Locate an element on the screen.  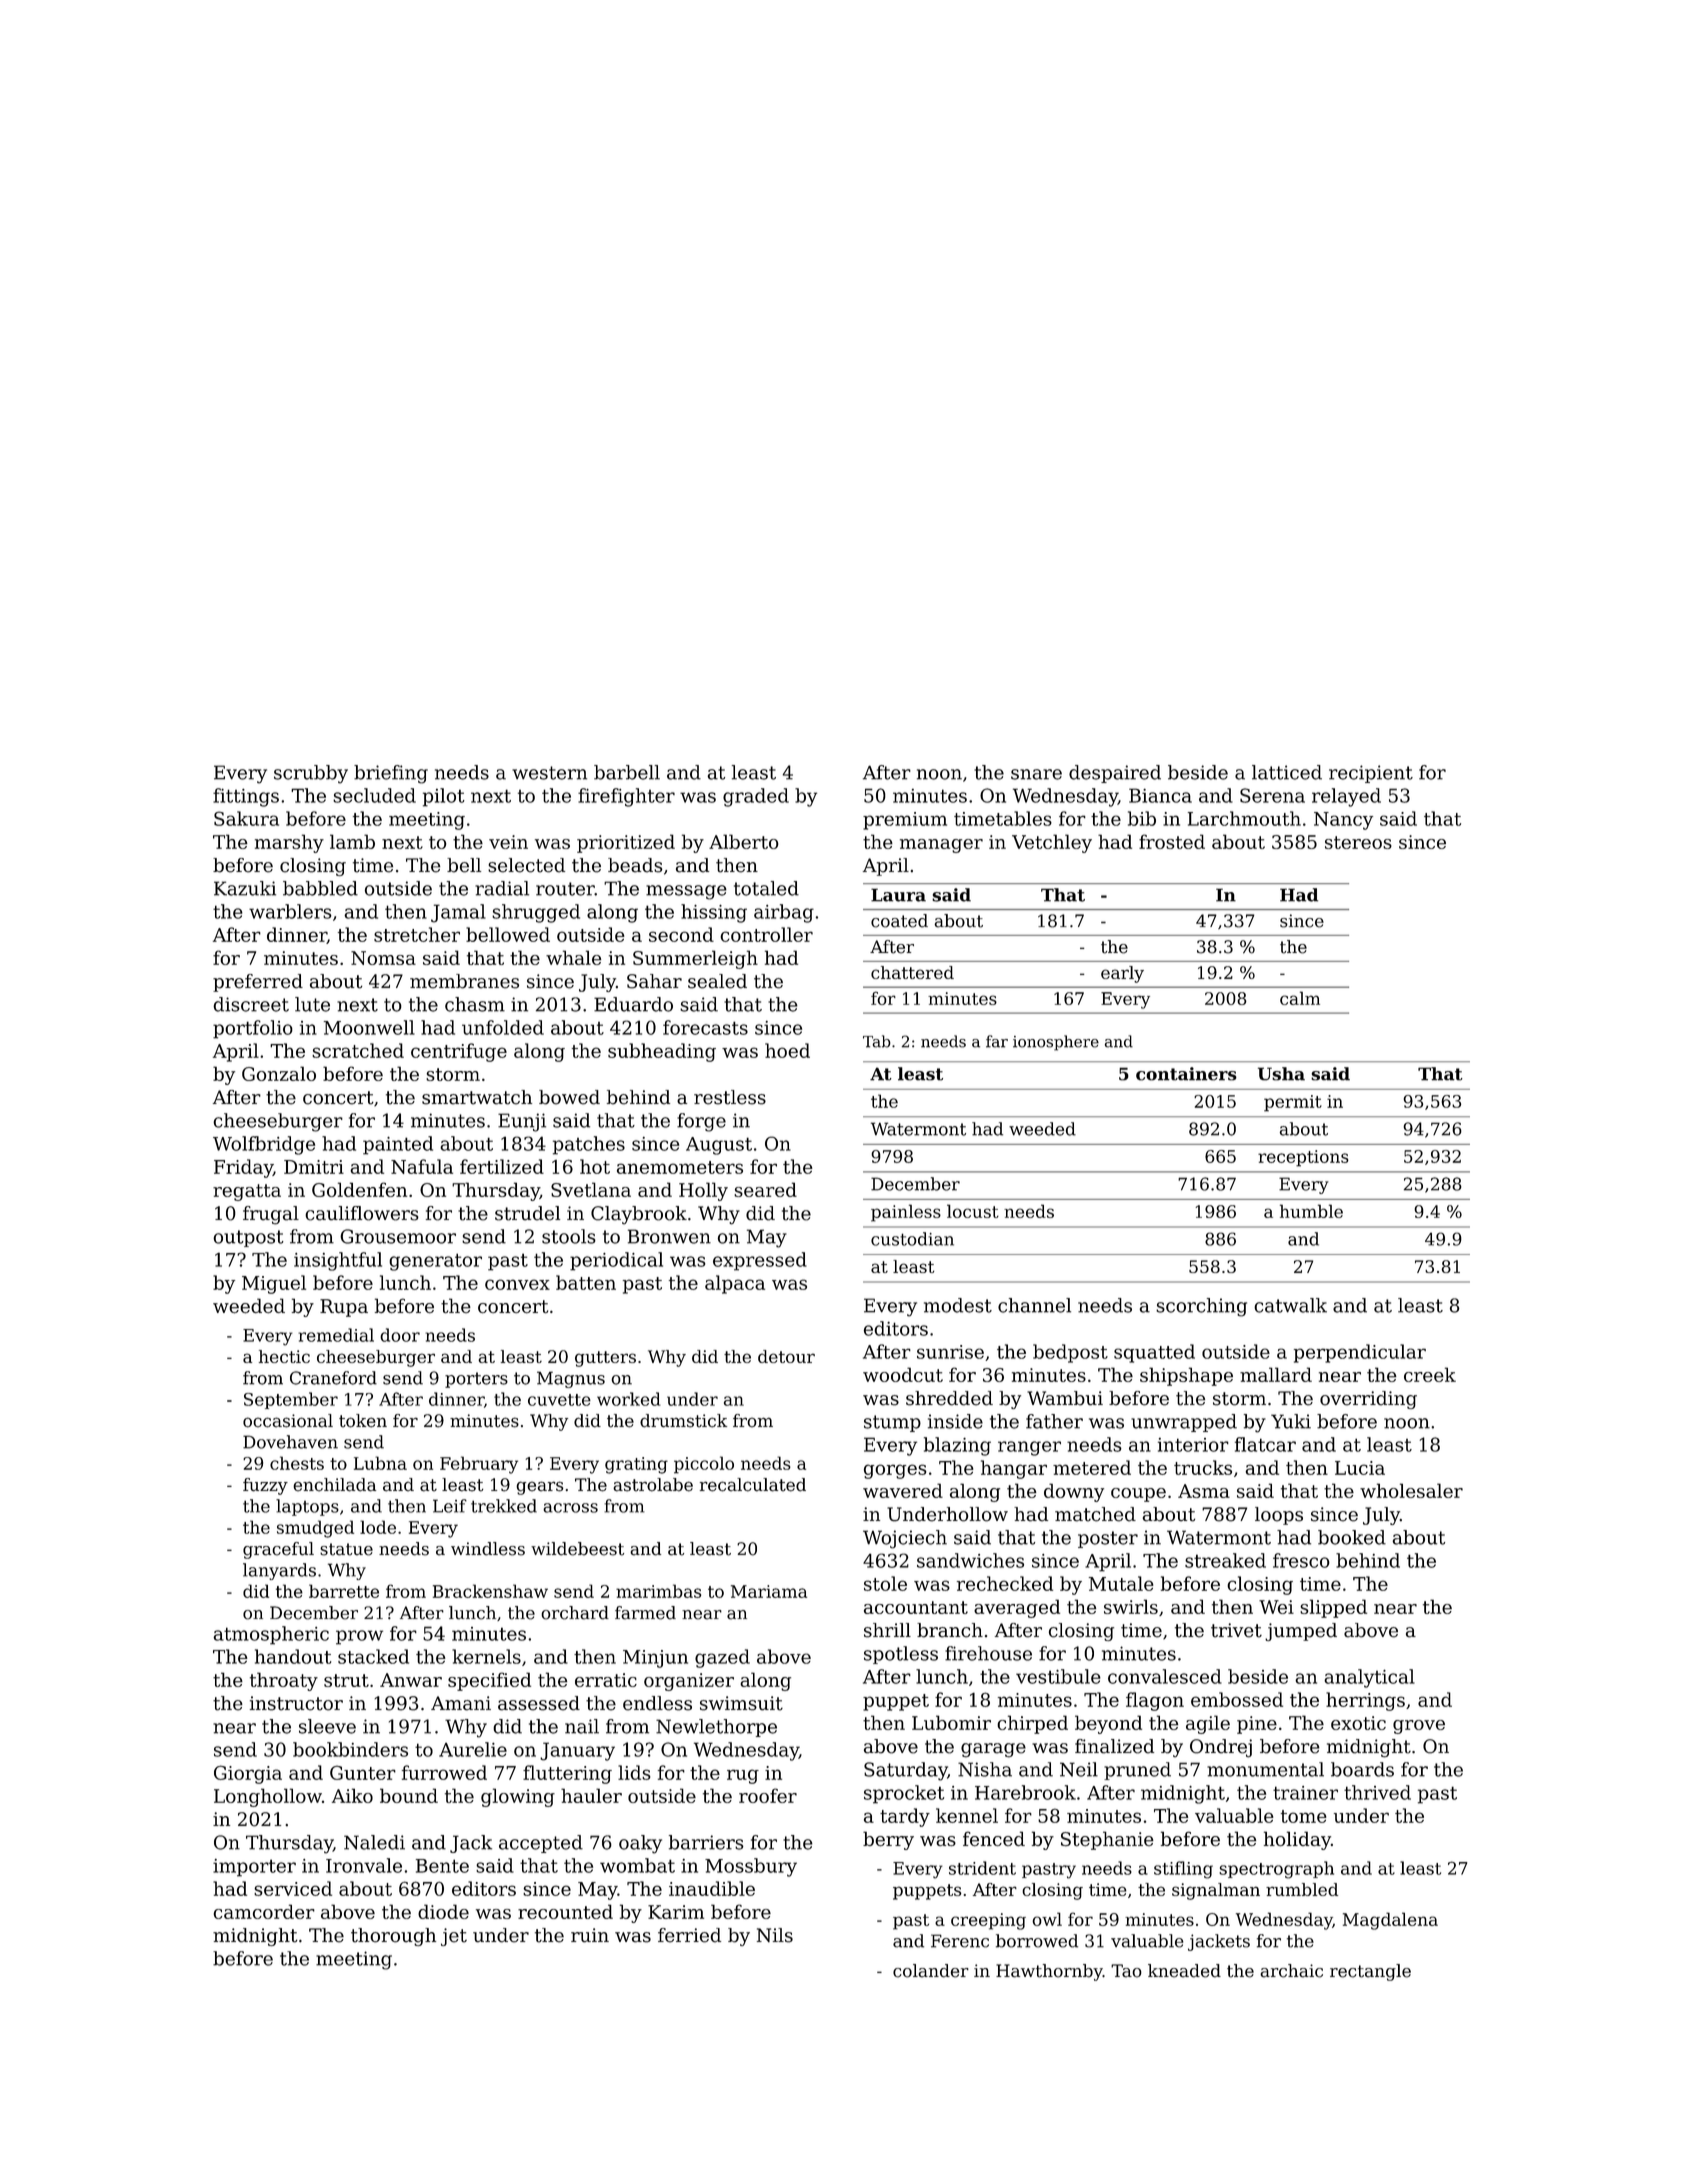
gears is located at coordinates (539, 1488).
